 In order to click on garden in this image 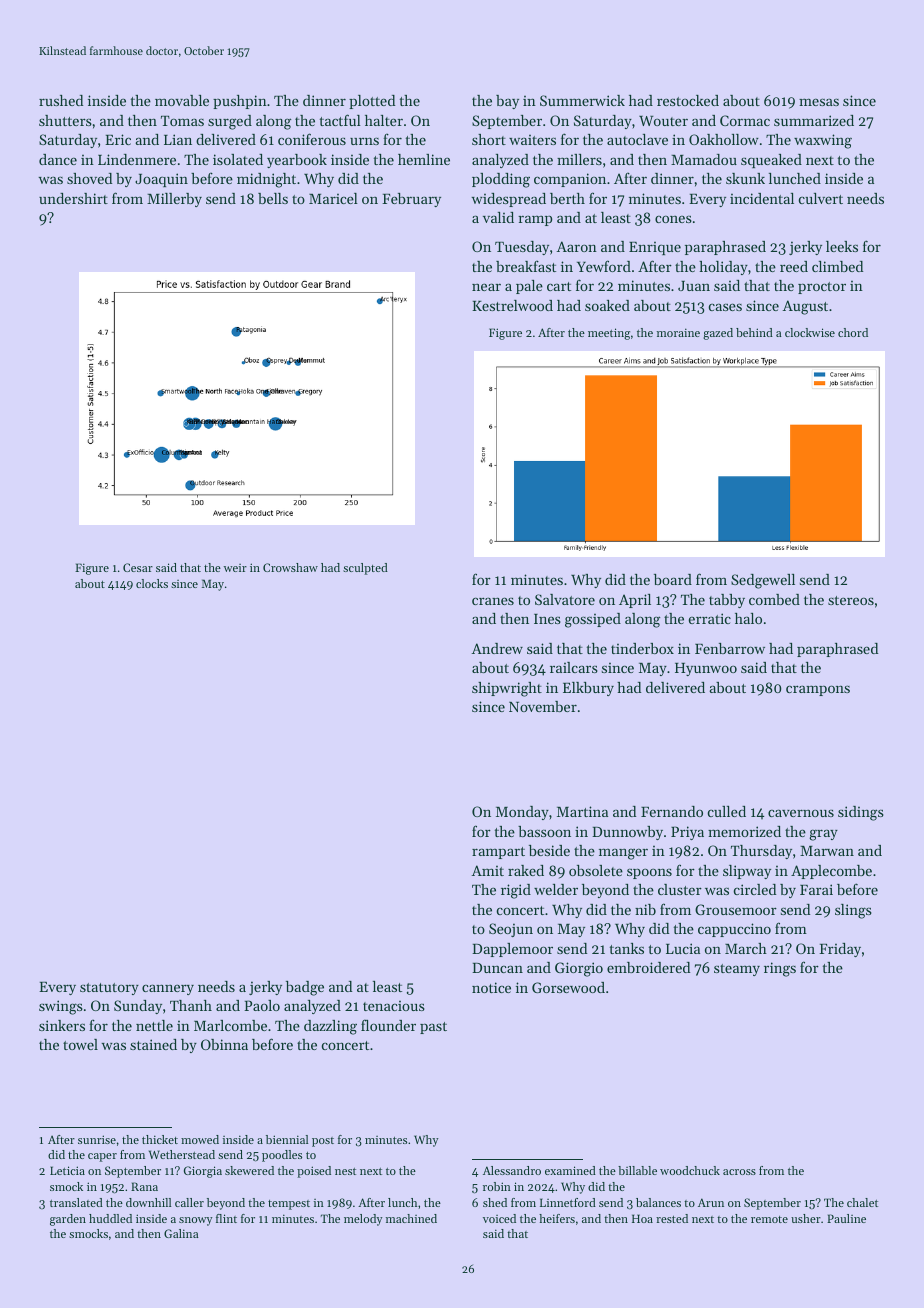, I will do `click(68, 1220)`.
